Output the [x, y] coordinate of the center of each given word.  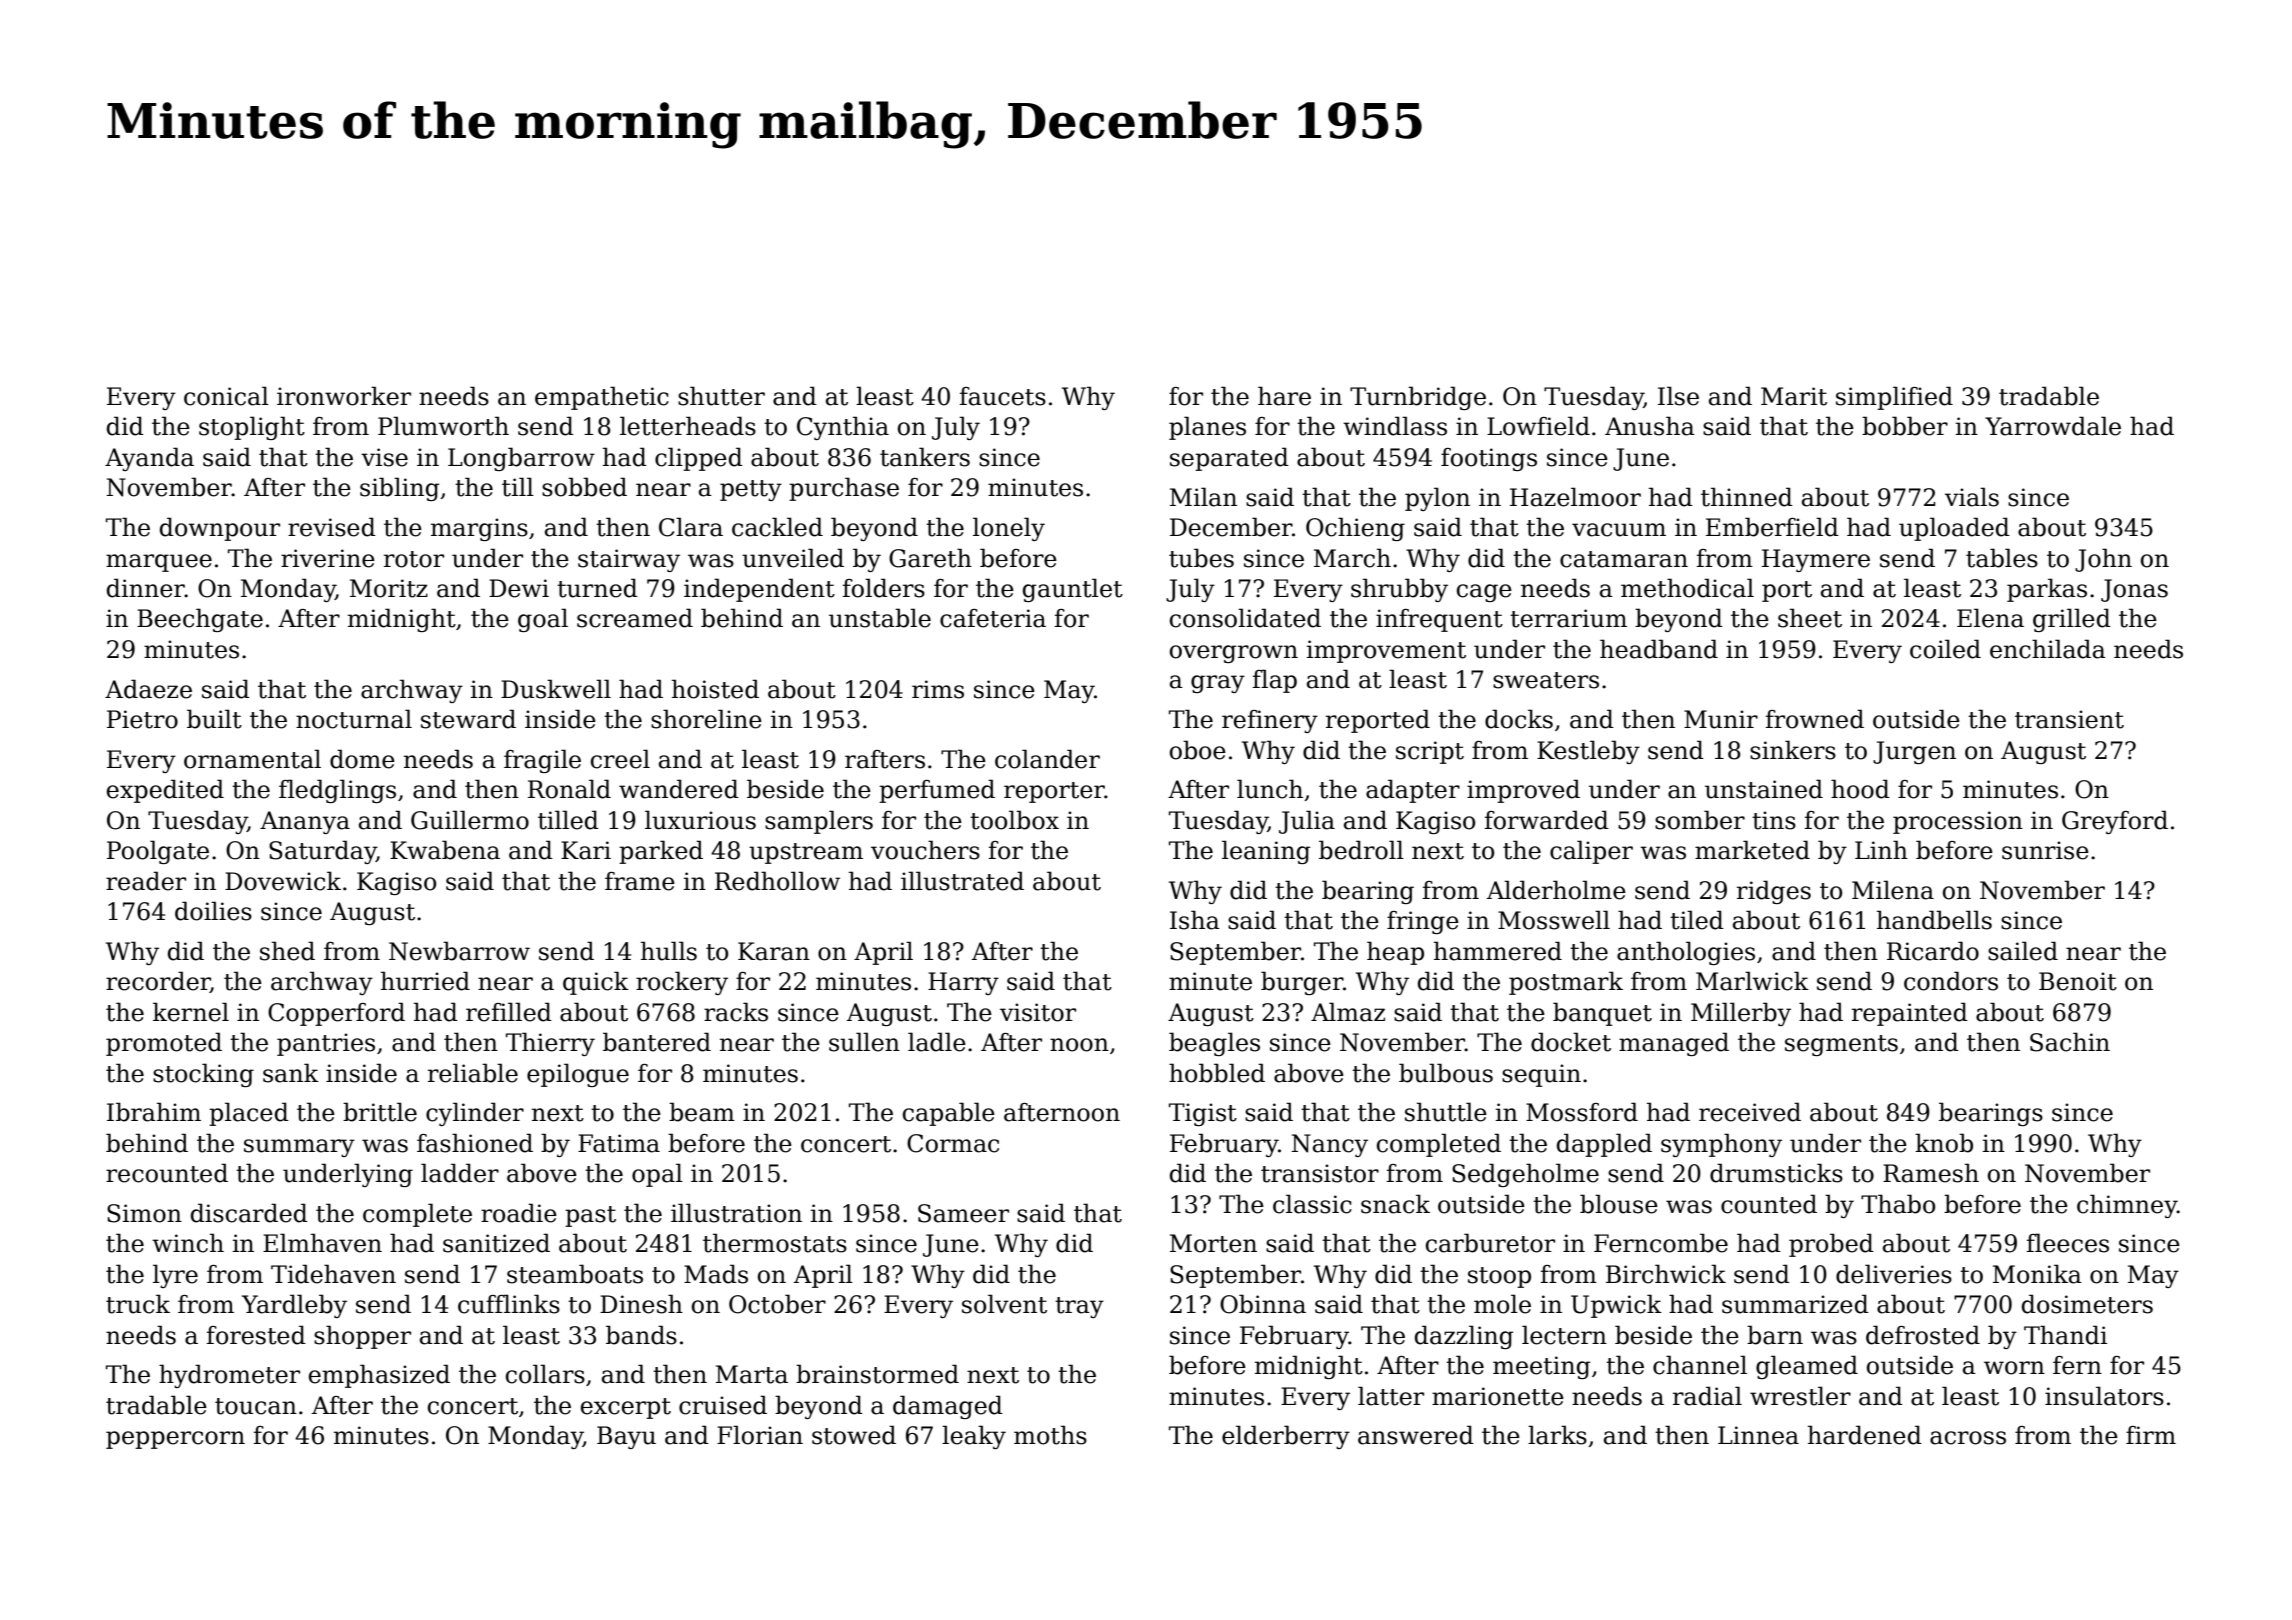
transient [2069, 719]
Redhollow [777, 881]
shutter [721, 396]
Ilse [1678, 396]
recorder [158, 982]
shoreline [706, 719]
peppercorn [175, 1440]
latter [1391, 1396]
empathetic [602, 398]
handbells [1934, 920]
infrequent [1439, 620]
